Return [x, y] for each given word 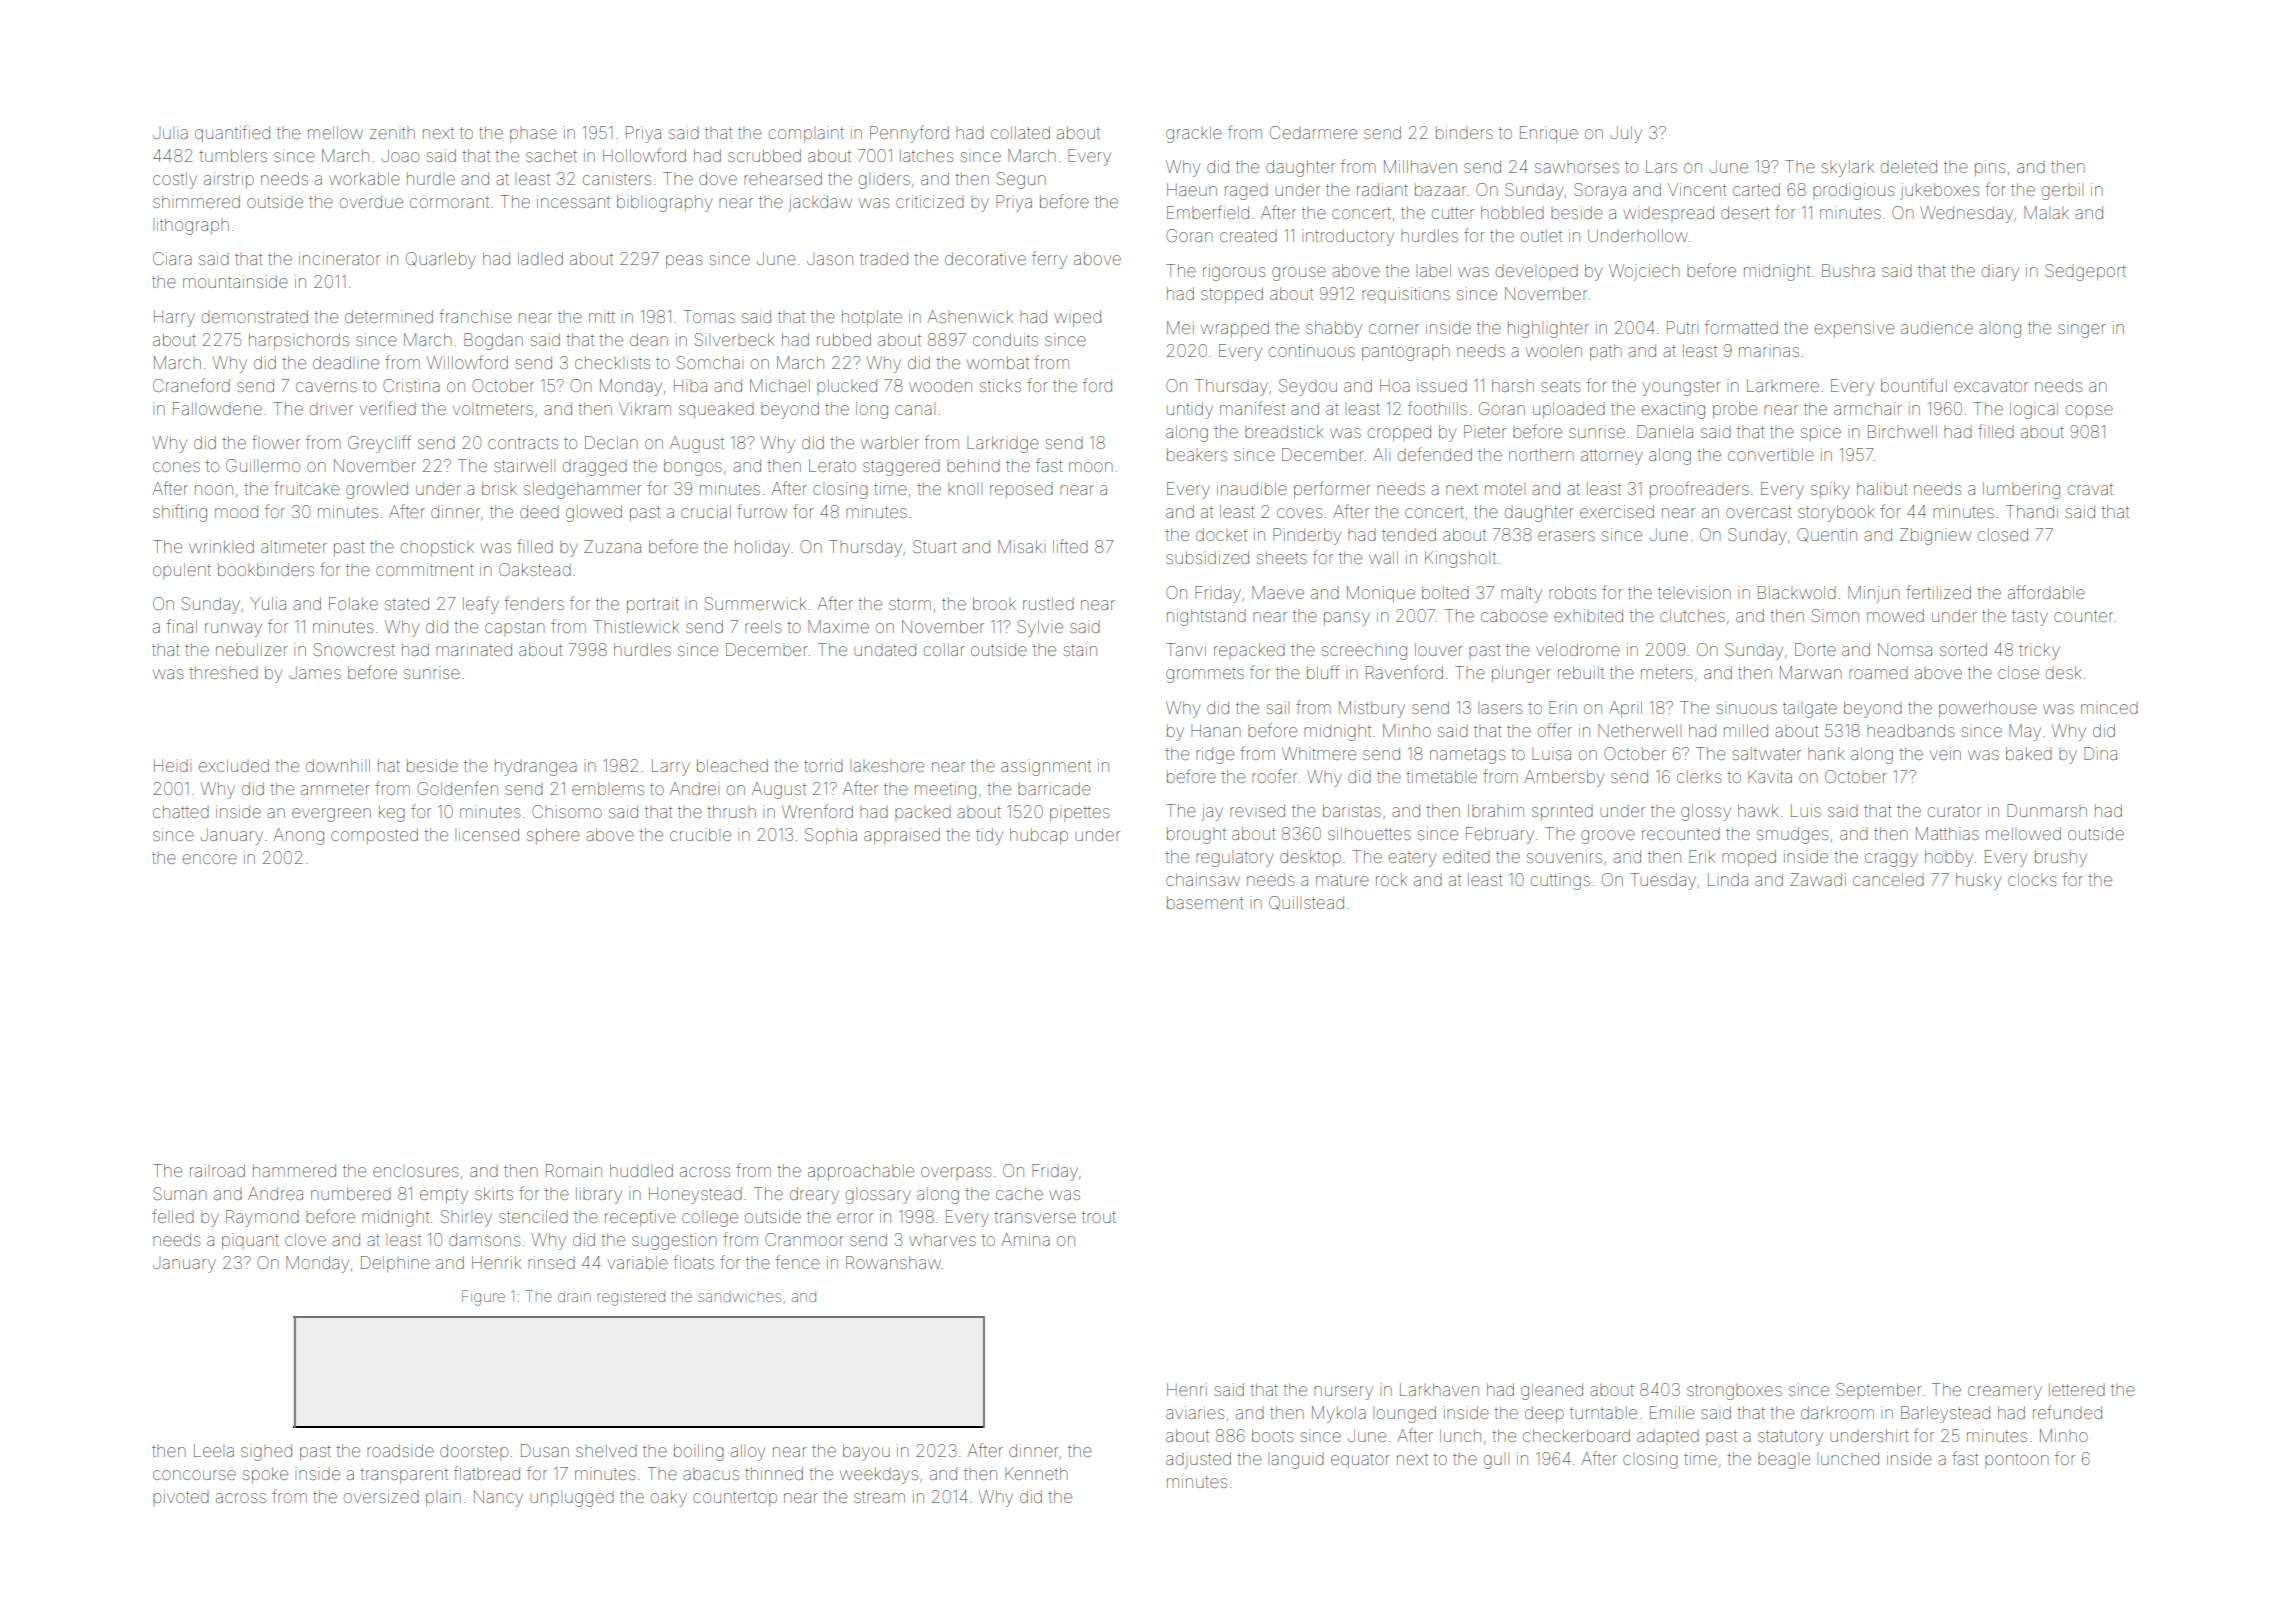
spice [1821, 433]
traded [884, 258]
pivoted [181, 1498]
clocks [2032, 879]
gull [1496, 1461]
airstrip [229, 180]
